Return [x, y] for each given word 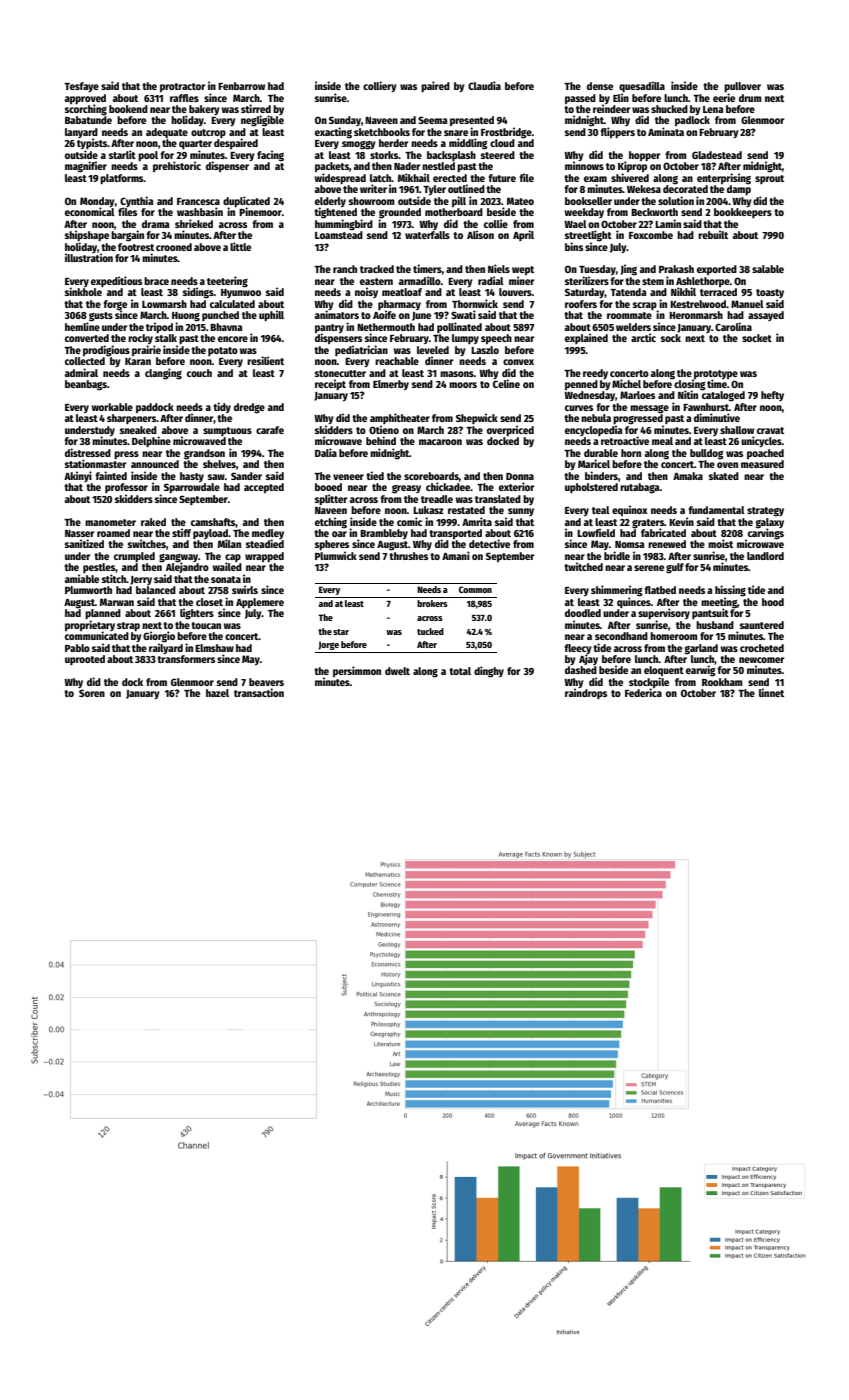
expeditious [116, 281]
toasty [770, 293]
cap [233, 558]
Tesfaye [81, 87]
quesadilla [642, 86]
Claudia [484, 85]
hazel [217, 693]
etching [331, 522]
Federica [643, 693]
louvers [515, 292]
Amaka [688, 476]
